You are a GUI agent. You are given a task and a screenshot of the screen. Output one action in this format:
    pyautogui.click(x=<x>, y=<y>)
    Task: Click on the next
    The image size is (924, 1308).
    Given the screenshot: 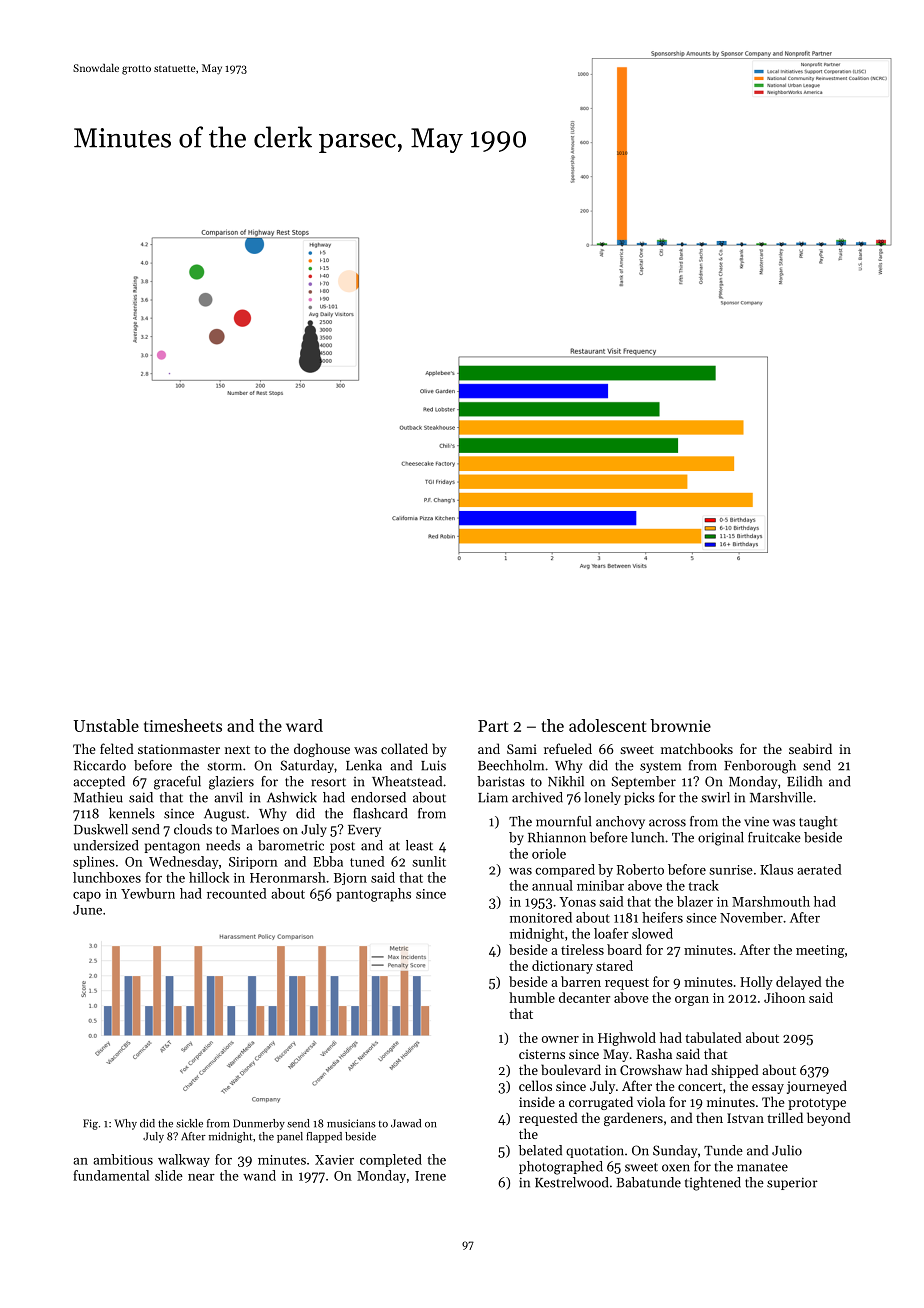 What is the action you would take?
    pyautogui.click(x=237, y=750)
